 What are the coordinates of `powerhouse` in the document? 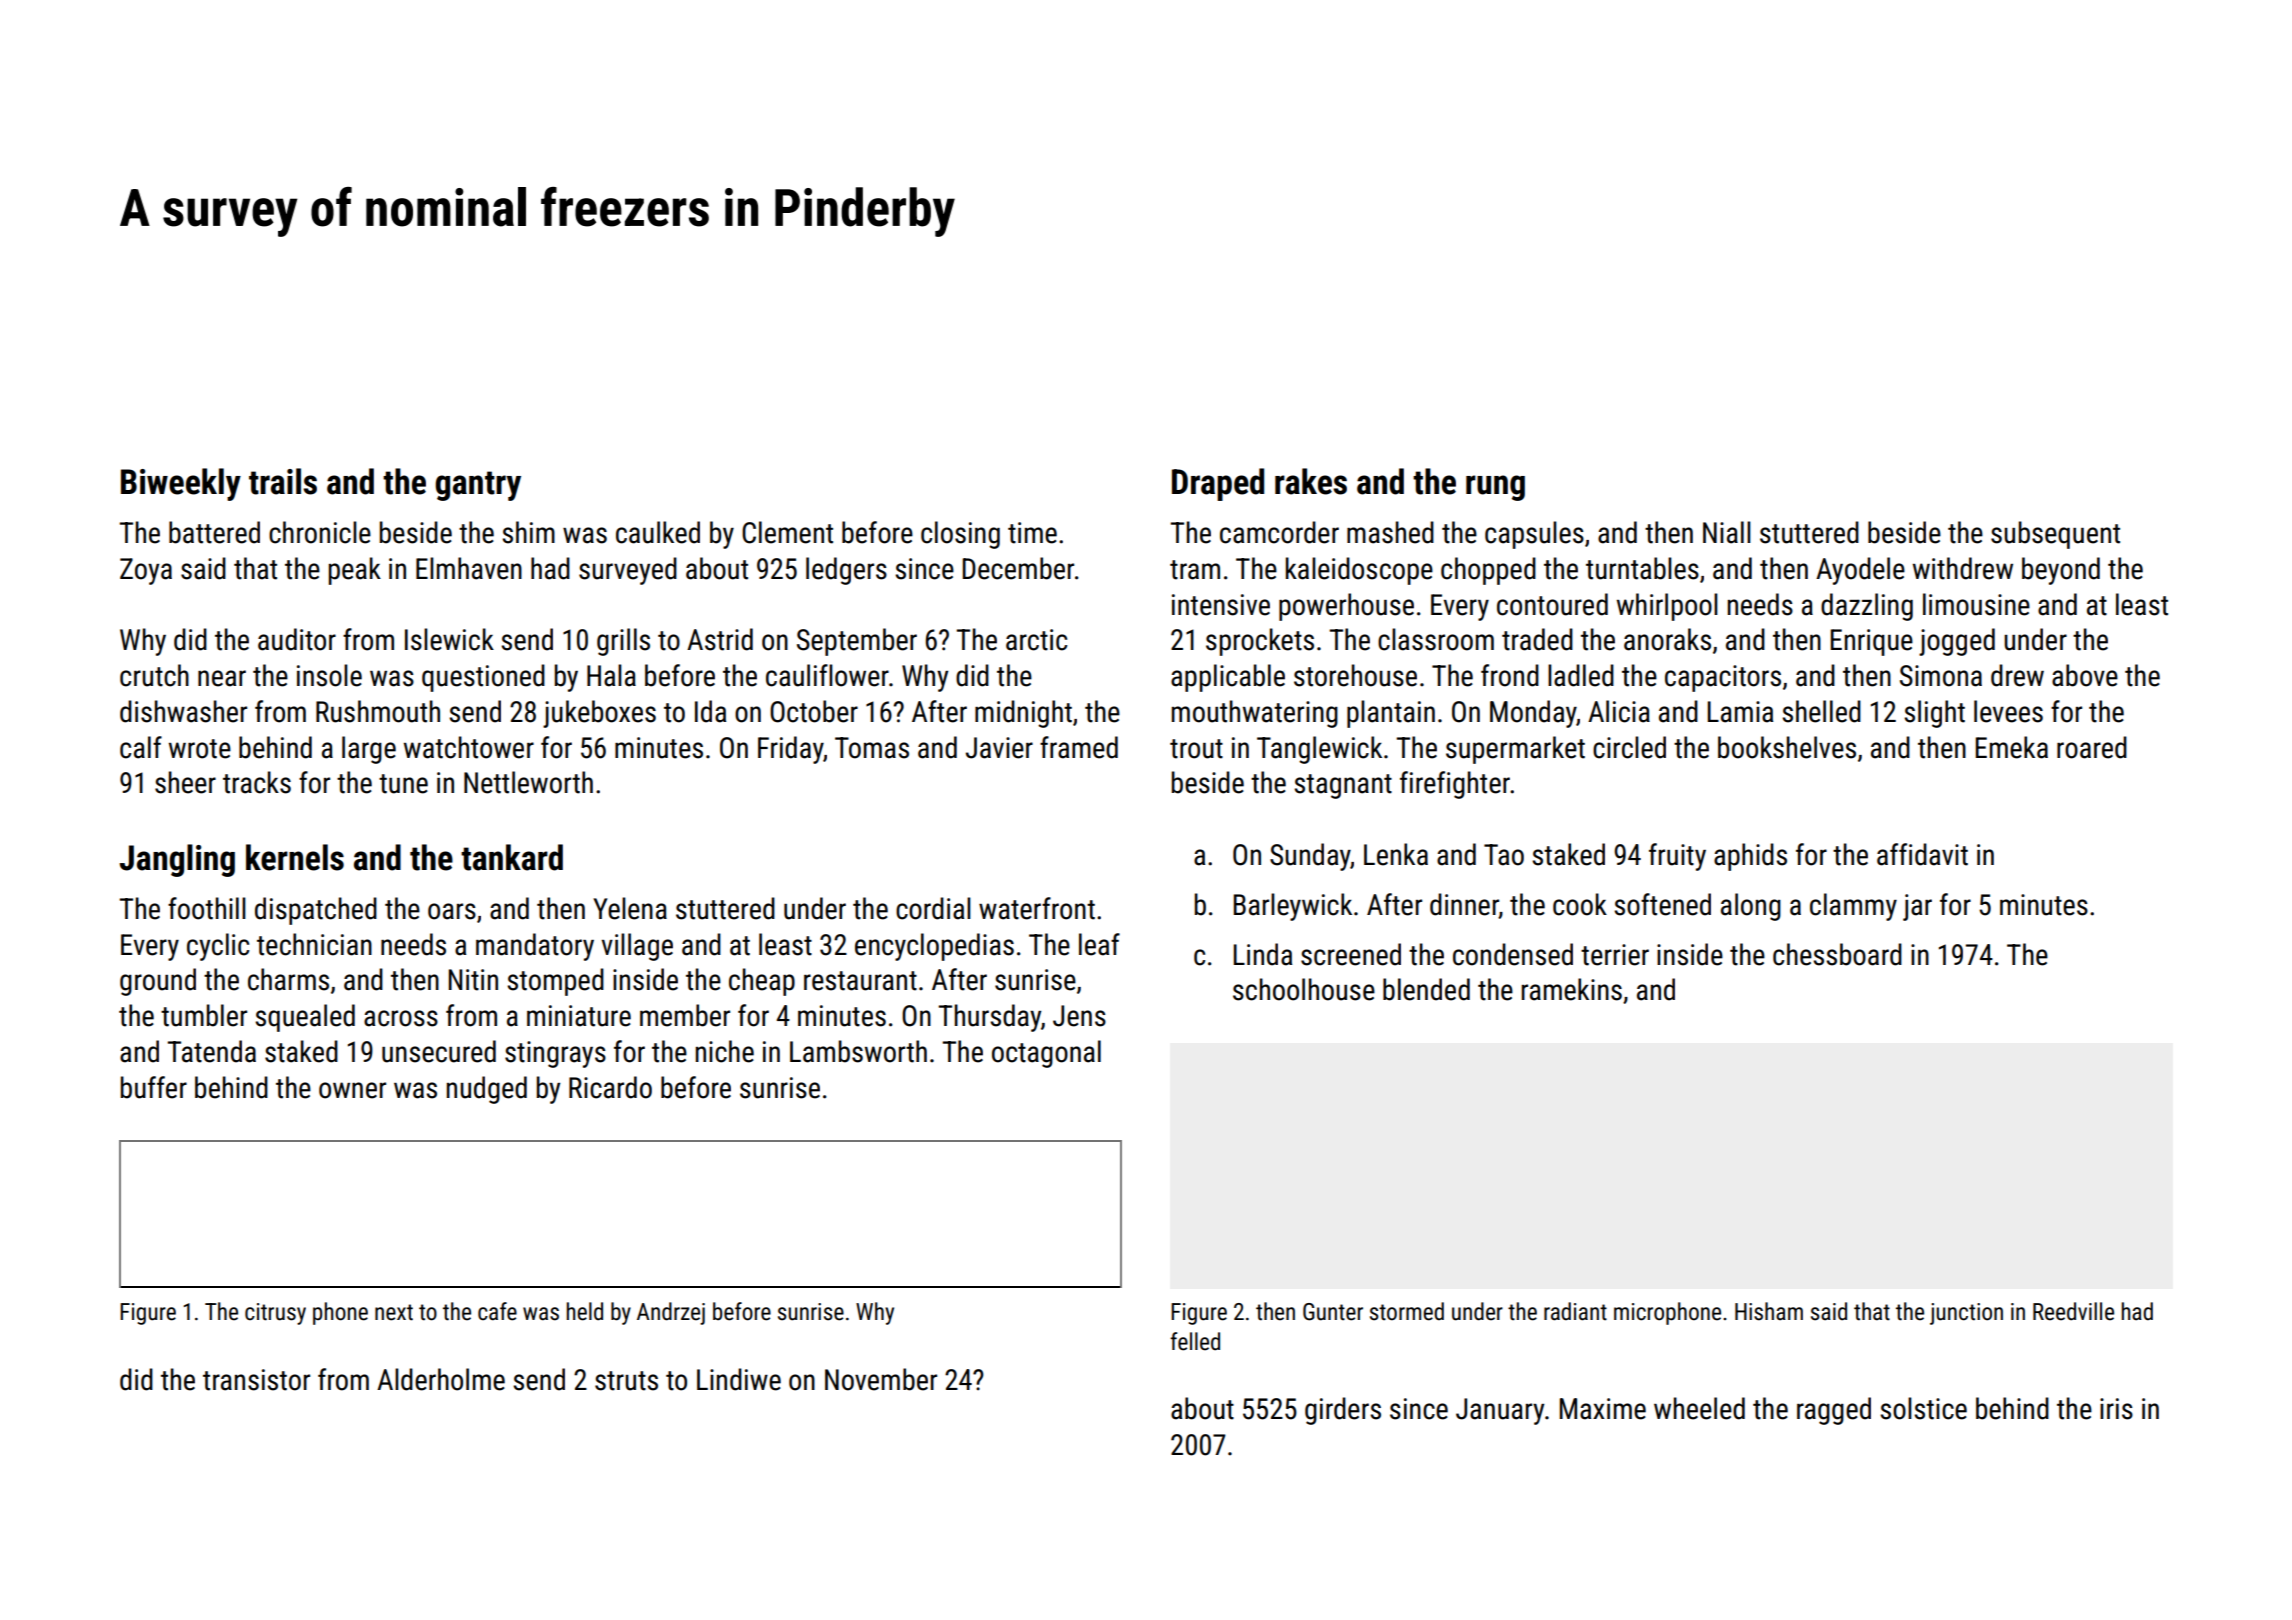 It's located at (1346, 607).
